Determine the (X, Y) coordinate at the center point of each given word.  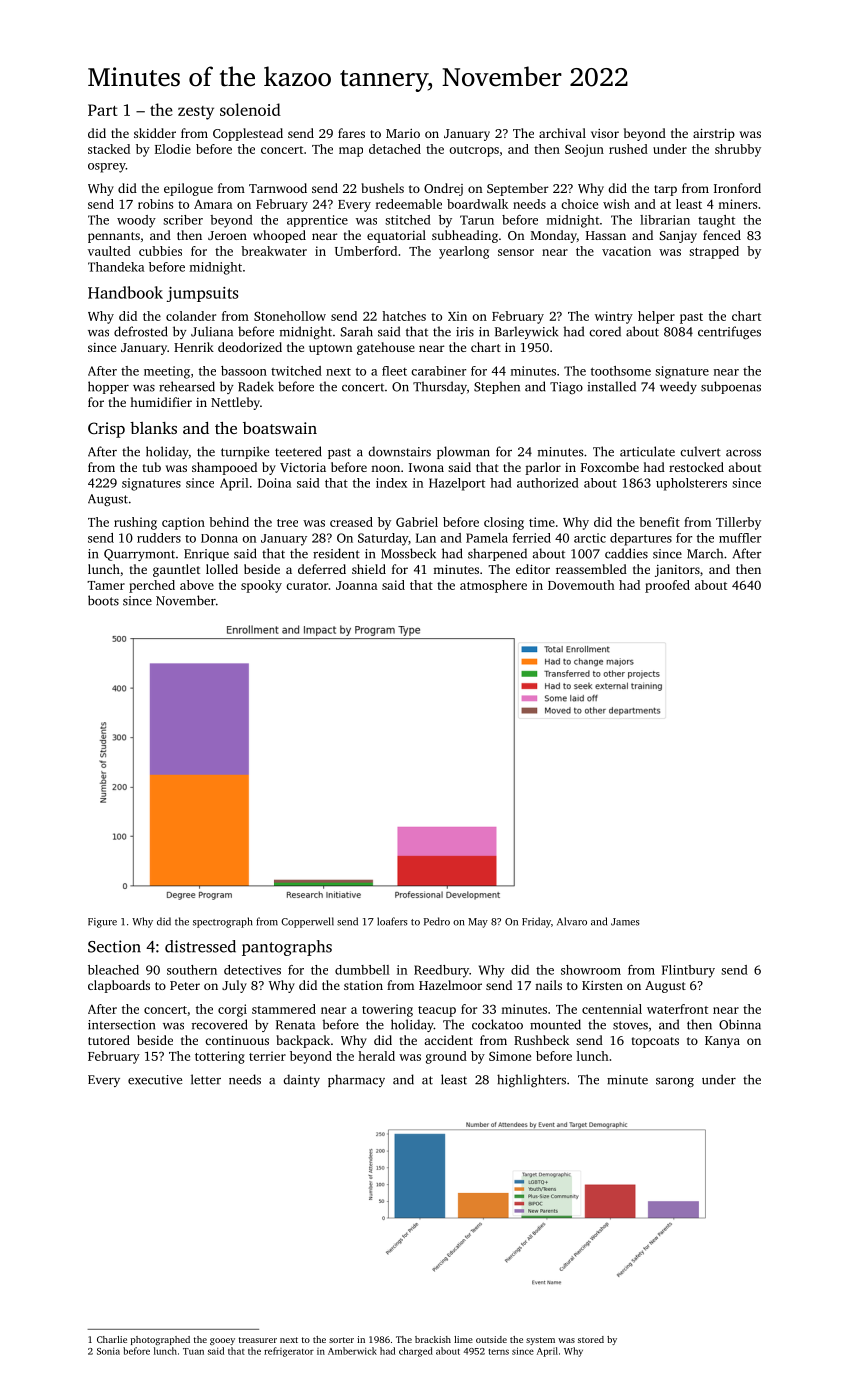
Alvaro (572, 921)
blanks (153, 428)
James (625, 922)
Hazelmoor (450, 985)
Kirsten (602, 985)
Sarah (357, 331)
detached (395, 149)
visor (605, 133)
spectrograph (222, 922)
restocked (696, 467)
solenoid (250, 109)
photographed (160, 1340)
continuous (237, 1040)
